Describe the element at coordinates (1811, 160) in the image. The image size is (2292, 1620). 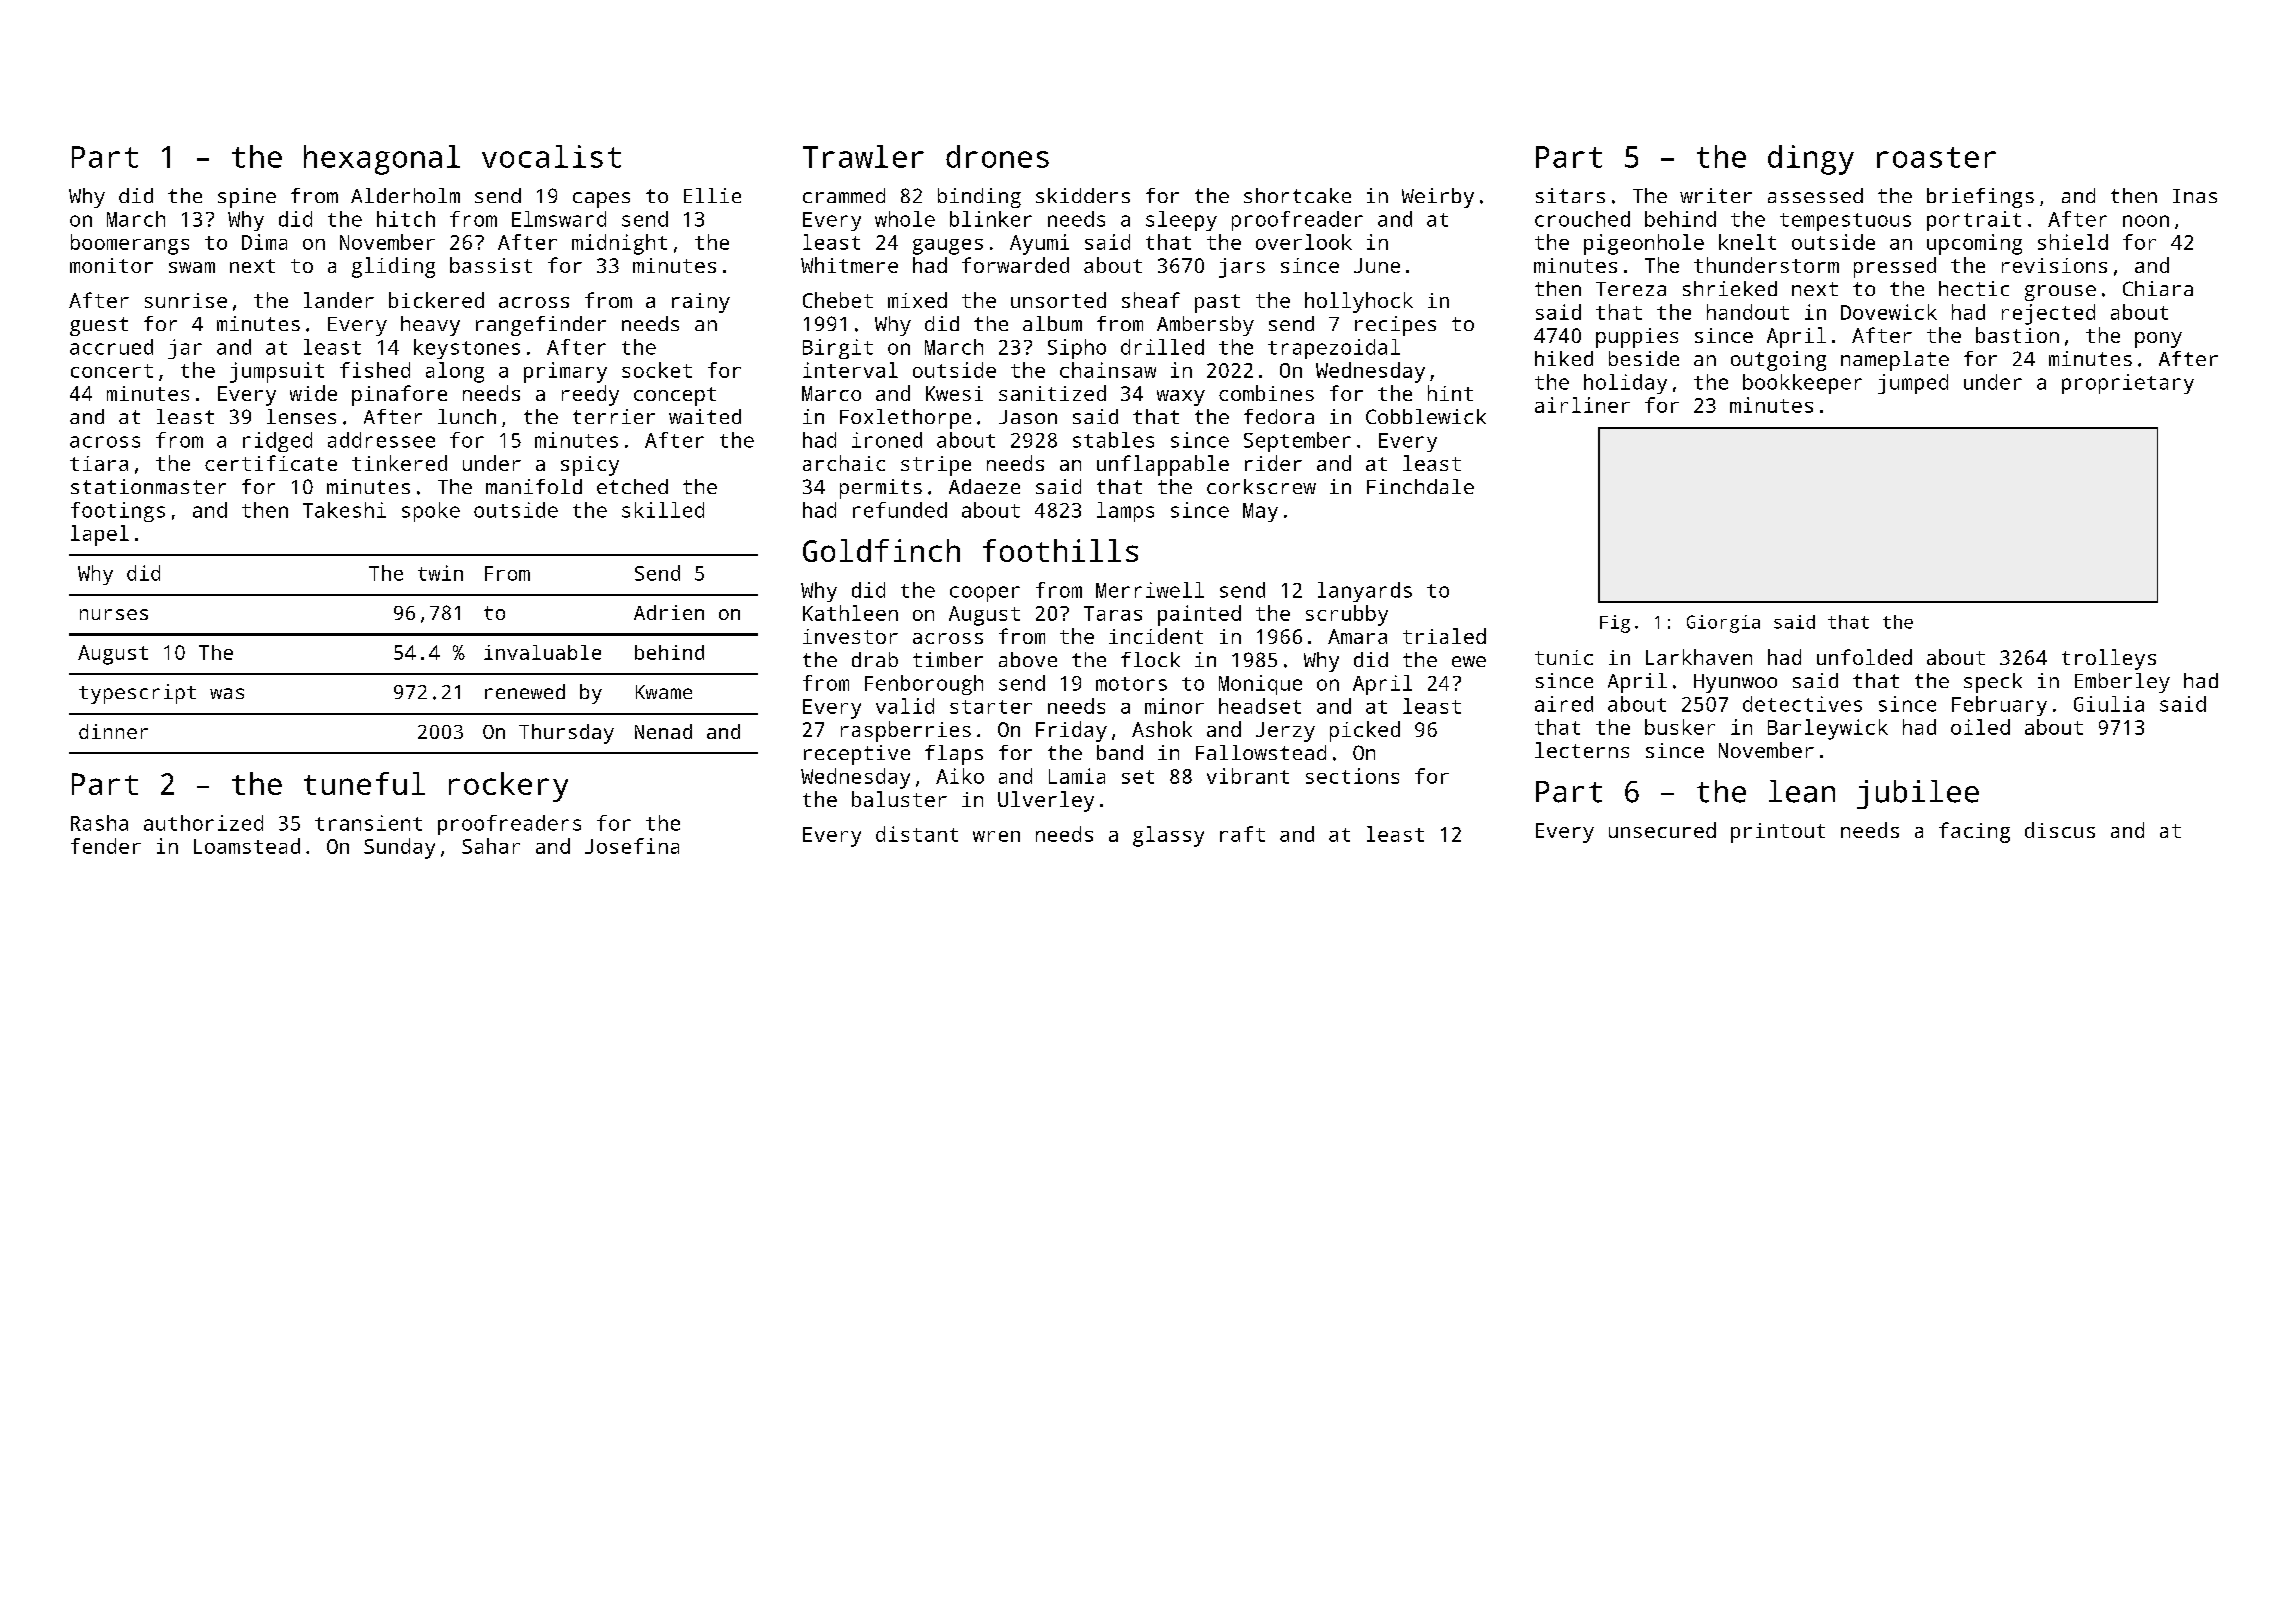
I see `dingy` at that location.
